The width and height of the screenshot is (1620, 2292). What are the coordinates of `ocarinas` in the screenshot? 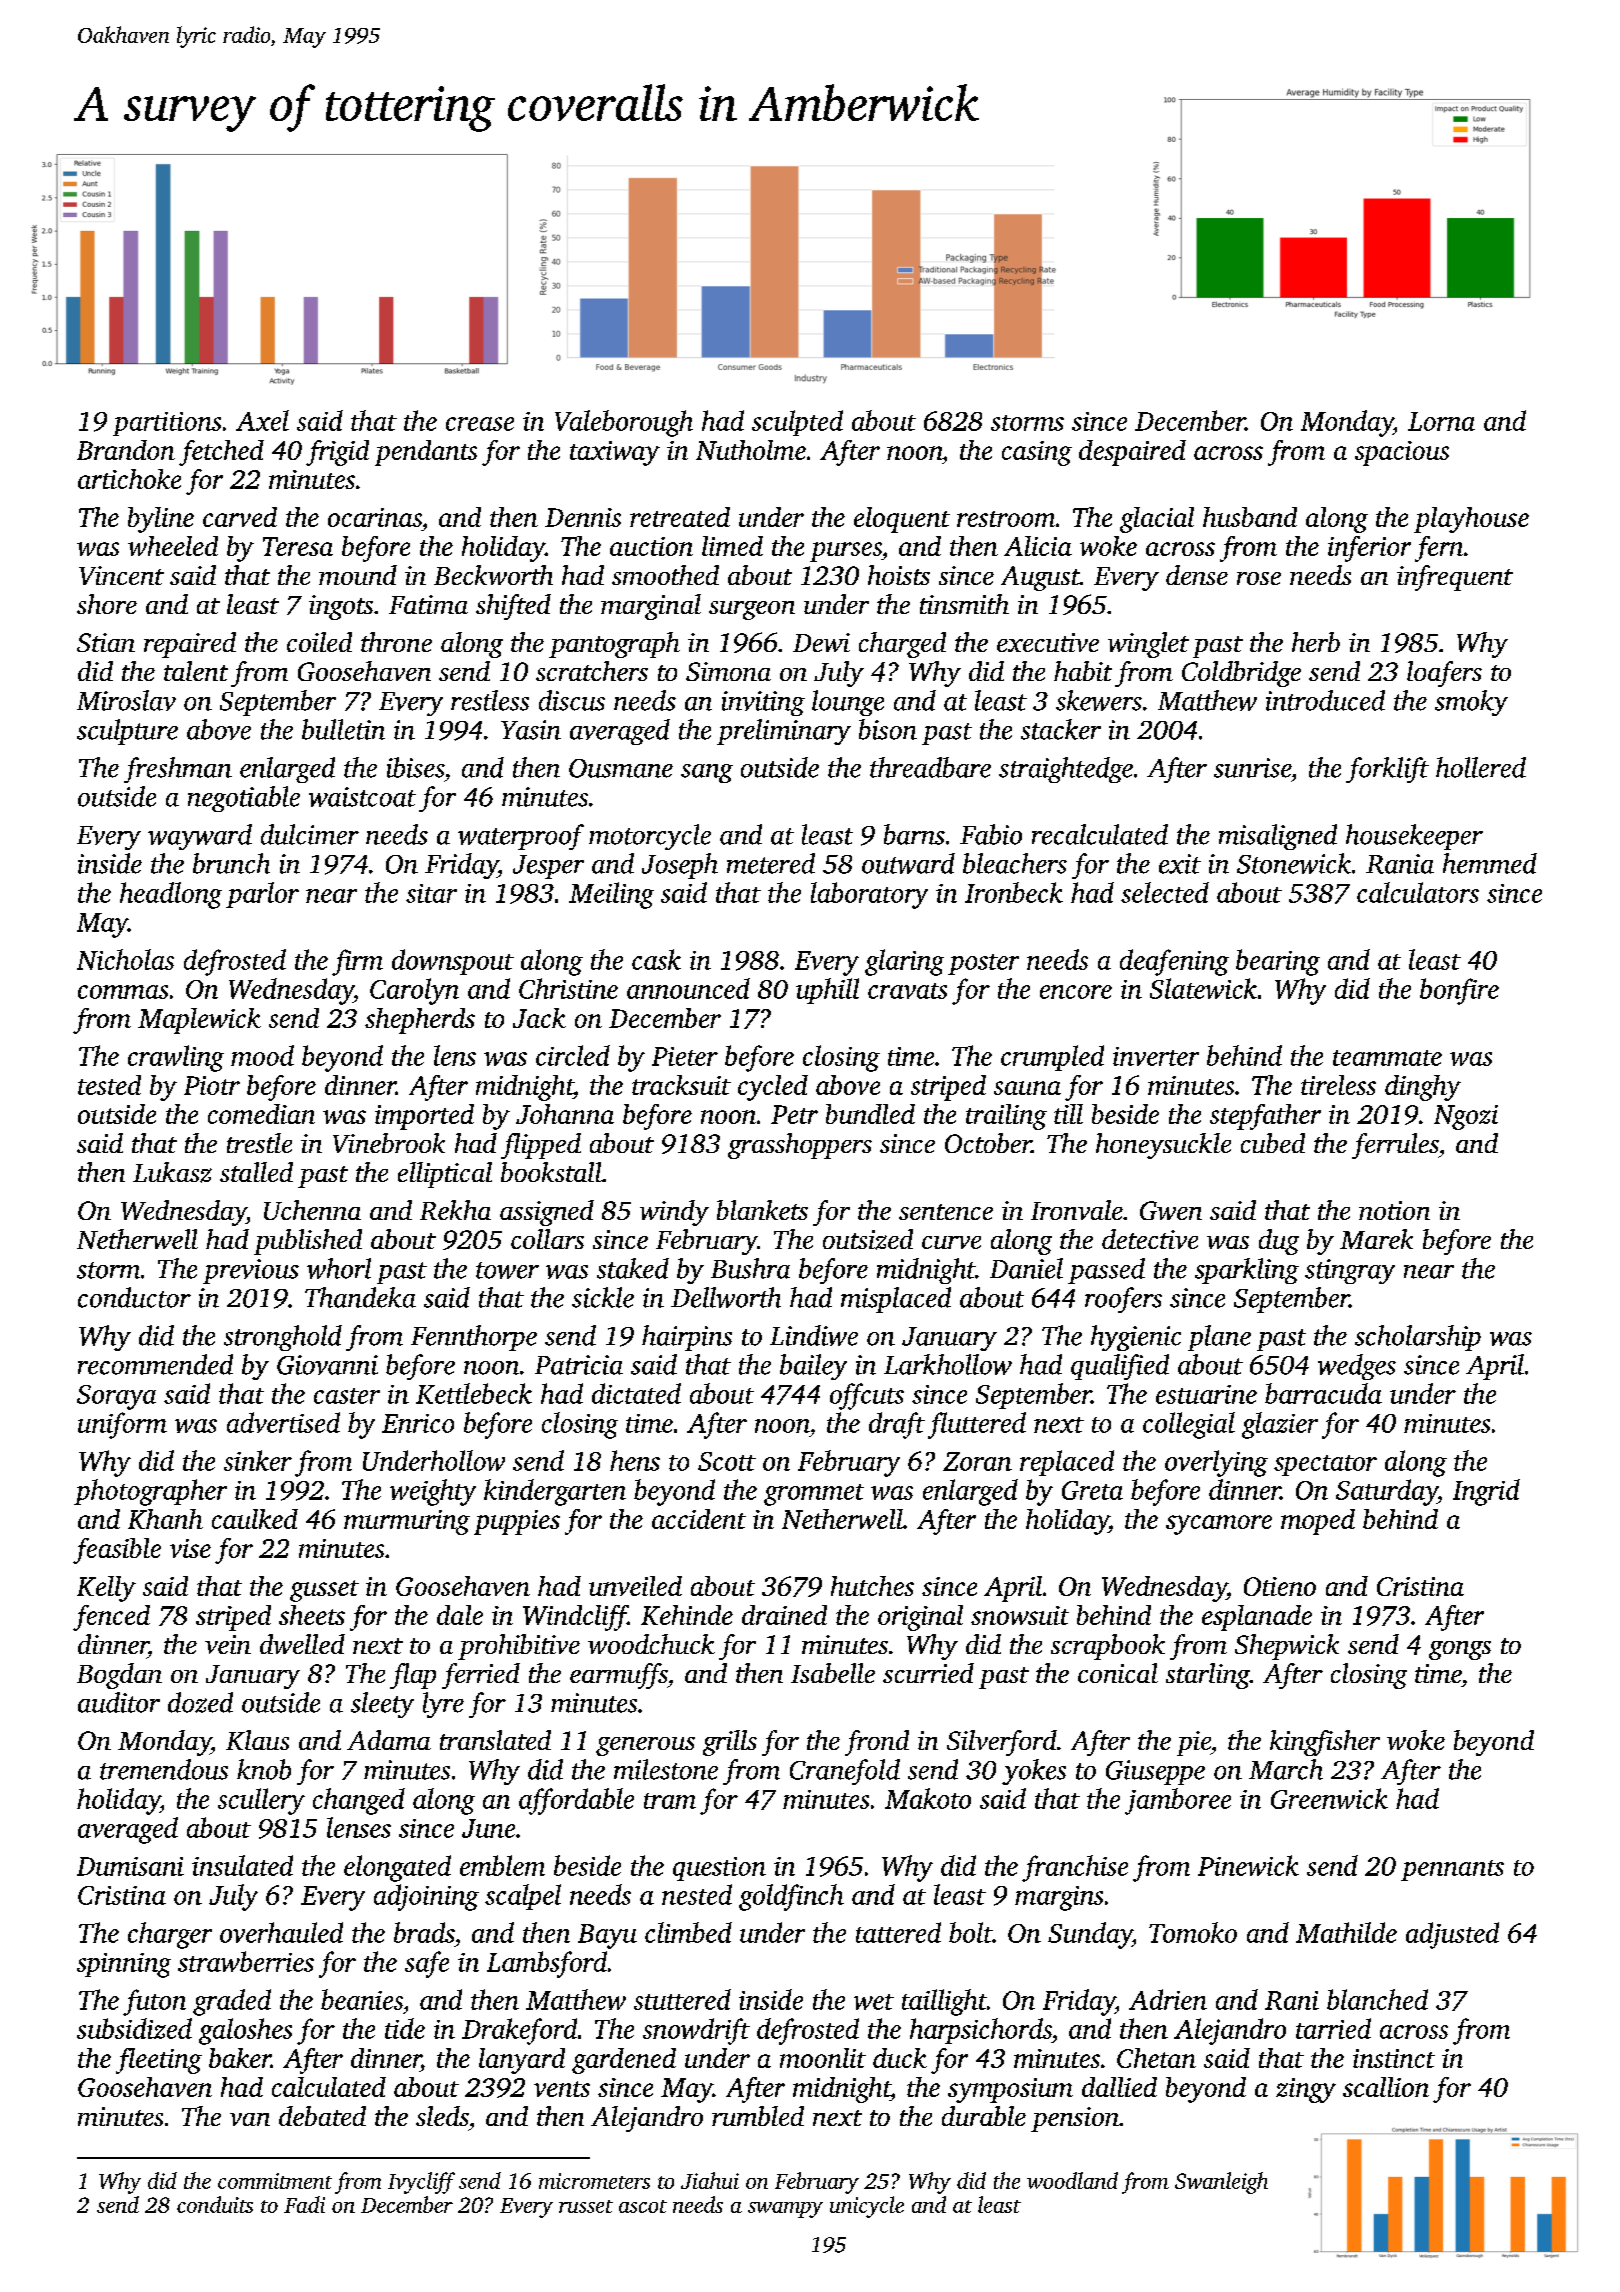 It's located at (375, 517).
